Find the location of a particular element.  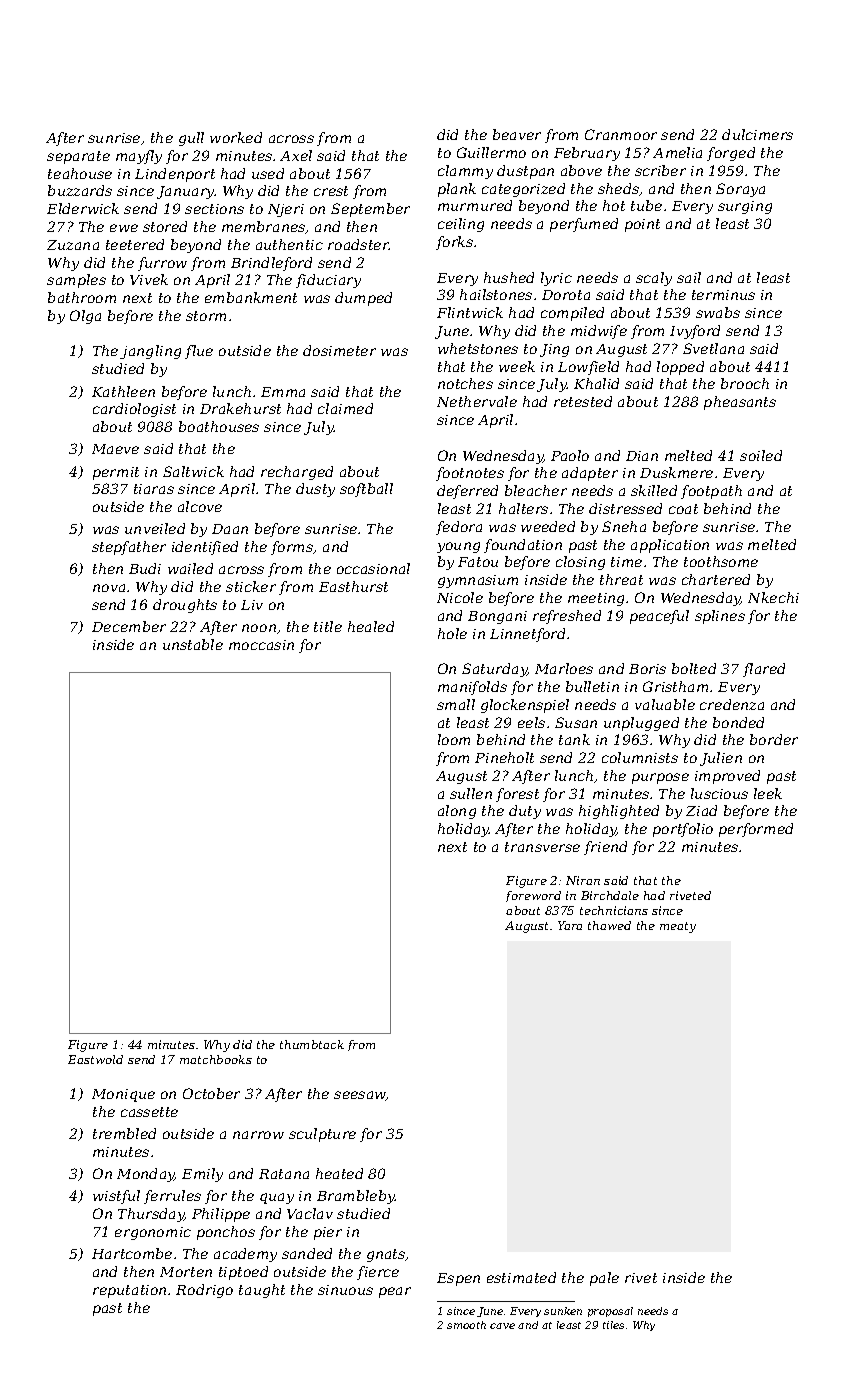

December is located at coordinates (129, 626).
